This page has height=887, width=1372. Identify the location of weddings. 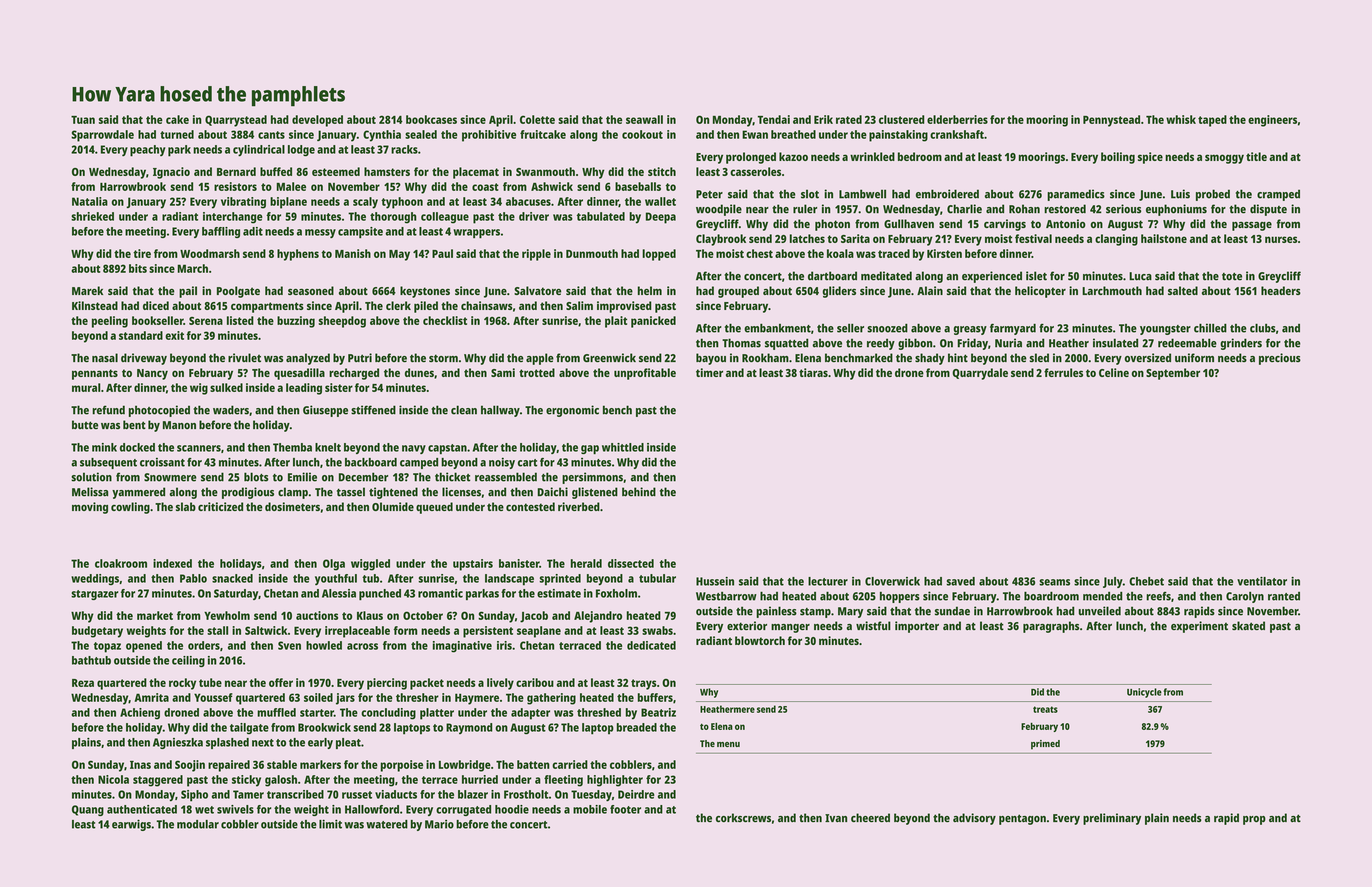
(95, 579).
